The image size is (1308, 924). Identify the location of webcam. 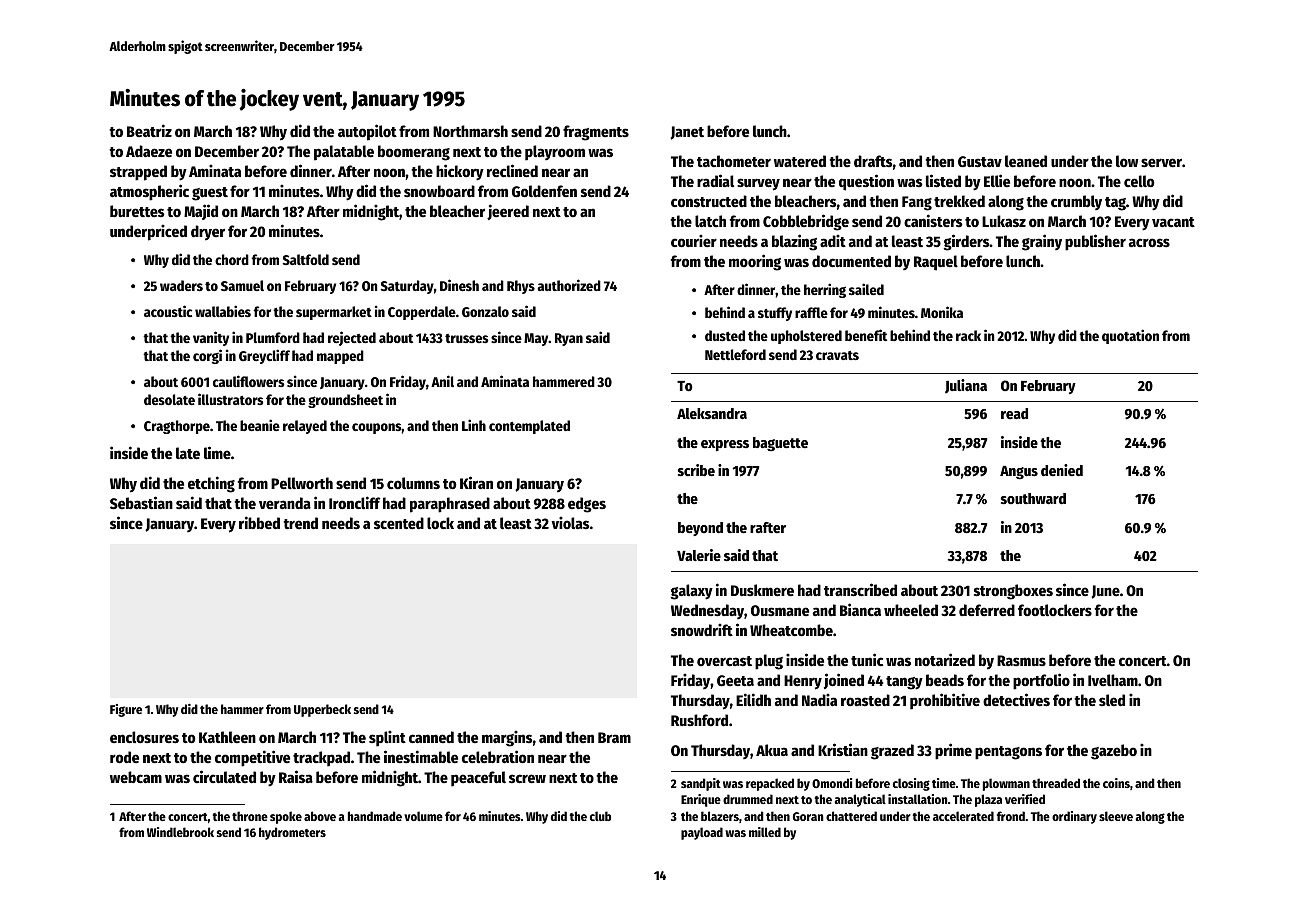
(136, 777).
